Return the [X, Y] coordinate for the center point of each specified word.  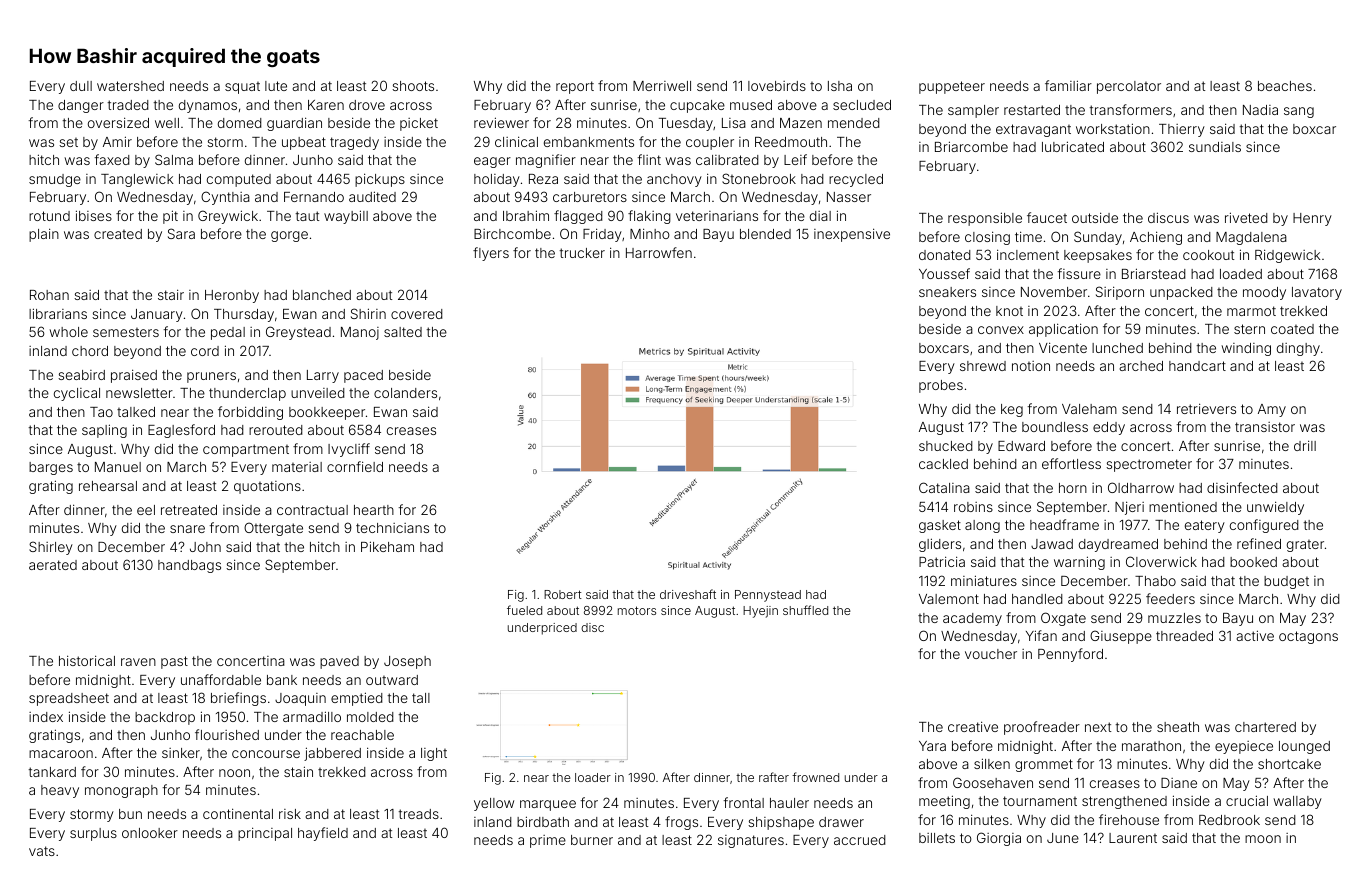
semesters [126, 332]
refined [1259, 543]
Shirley [51, 548]
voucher [991, 654]
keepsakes [1098, 256]
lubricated [1073, 146]
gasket [940, 526]
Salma [174, 159]
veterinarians [717, 216]
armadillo [312, 716]
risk [290, 814]
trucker [582, 253]
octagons [1308, 637]
